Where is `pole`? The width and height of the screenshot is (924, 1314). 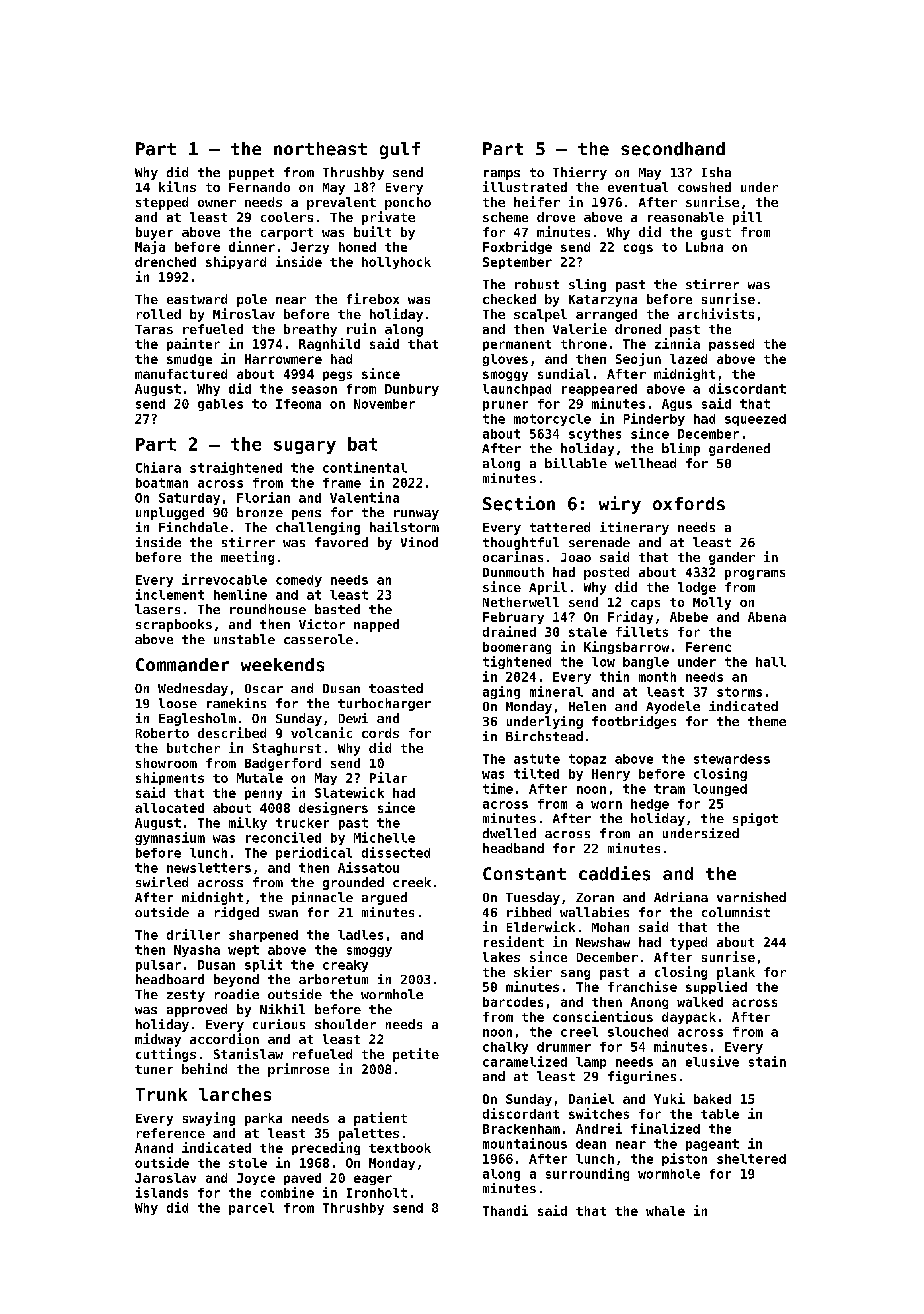
pole is located at coordinates (252, 300).
